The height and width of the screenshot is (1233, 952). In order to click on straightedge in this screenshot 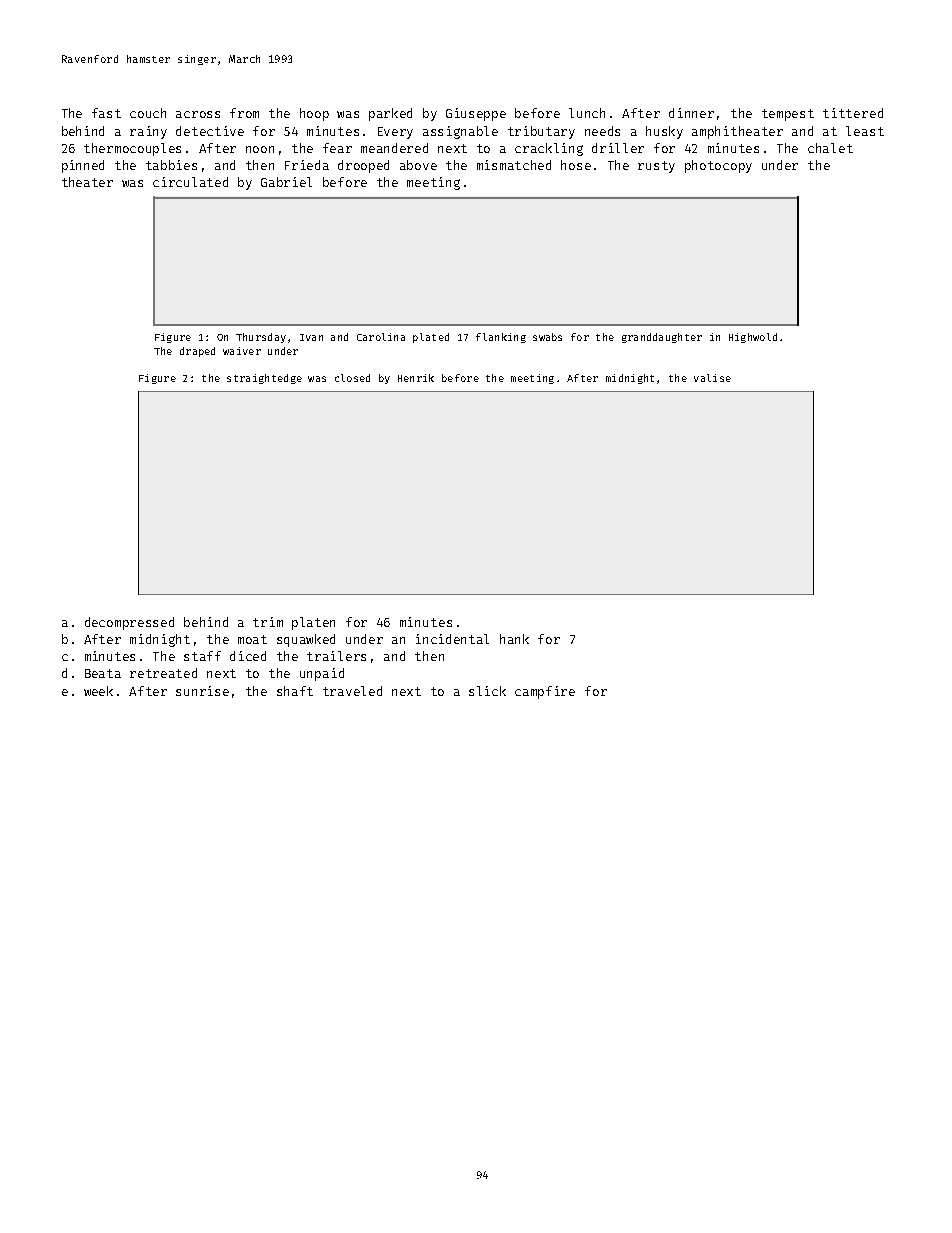, I will do `click(264, 379)`.
